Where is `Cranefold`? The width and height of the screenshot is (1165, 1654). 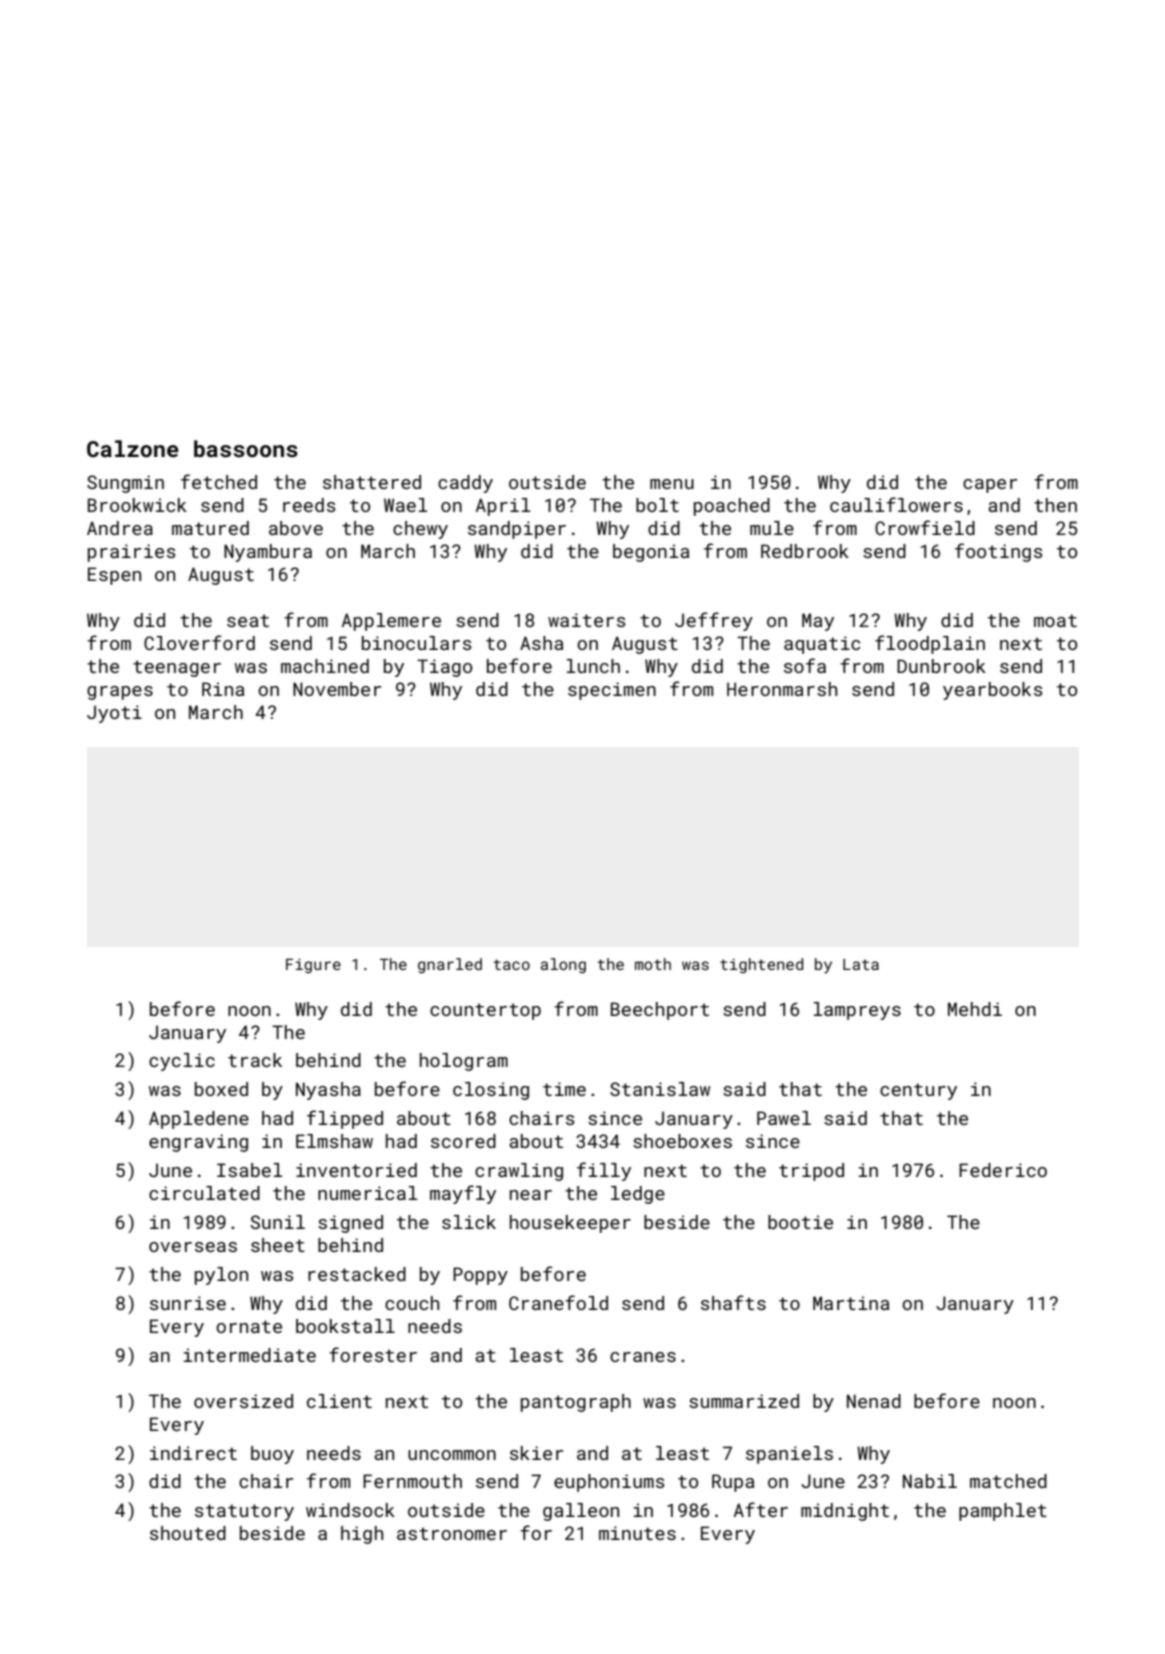
Cranefold is located at coordinates (558, 1302).
